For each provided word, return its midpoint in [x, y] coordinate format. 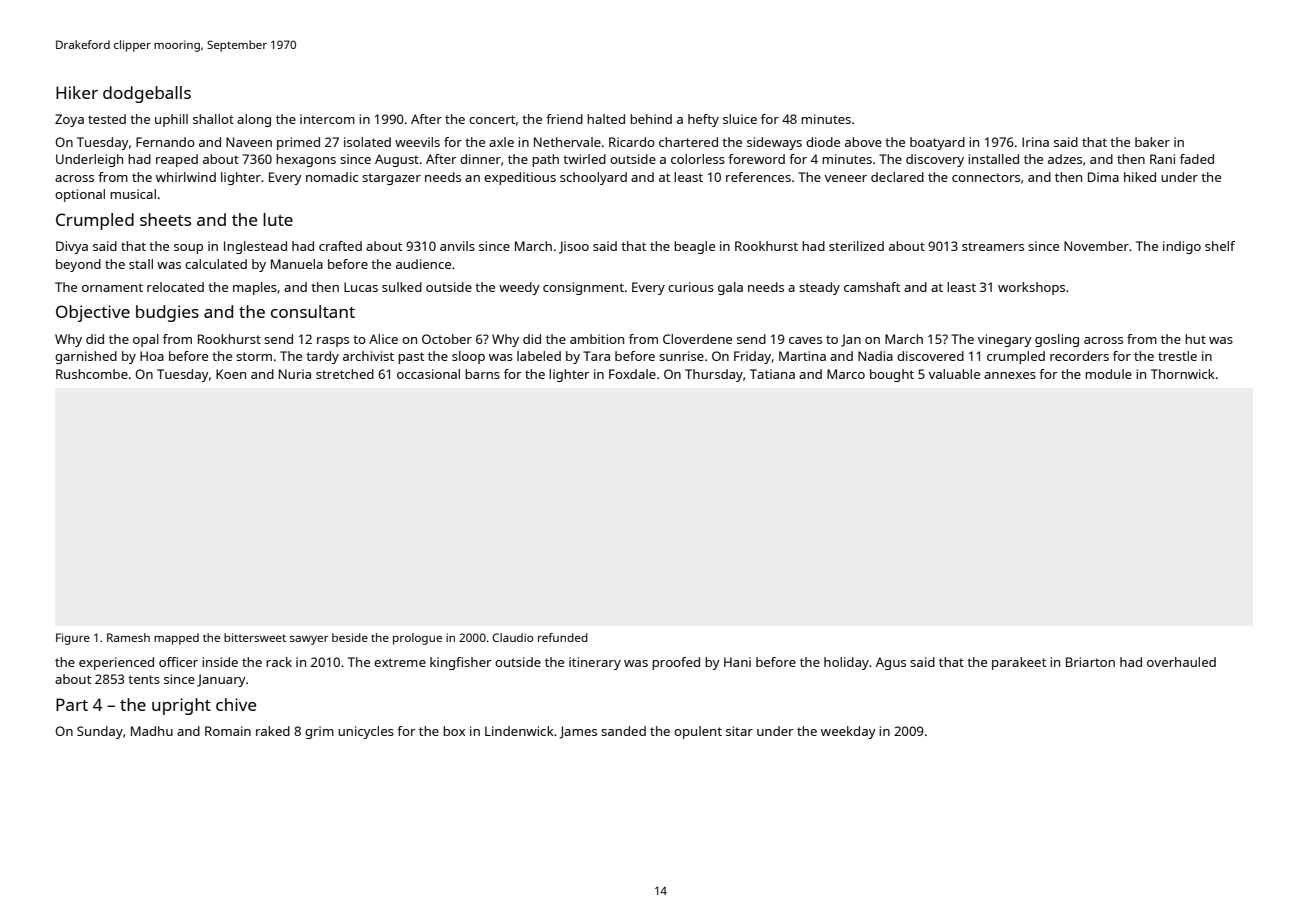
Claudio [512, 637]
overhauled [1181, 662]
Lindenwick [519, 731]
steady [819, 288]
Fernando [165, 142]
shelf [1220, 246]
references [758, 177]
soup [188, 249]
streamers [993, 246]
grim [319, 732]
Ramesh [128, 637]
